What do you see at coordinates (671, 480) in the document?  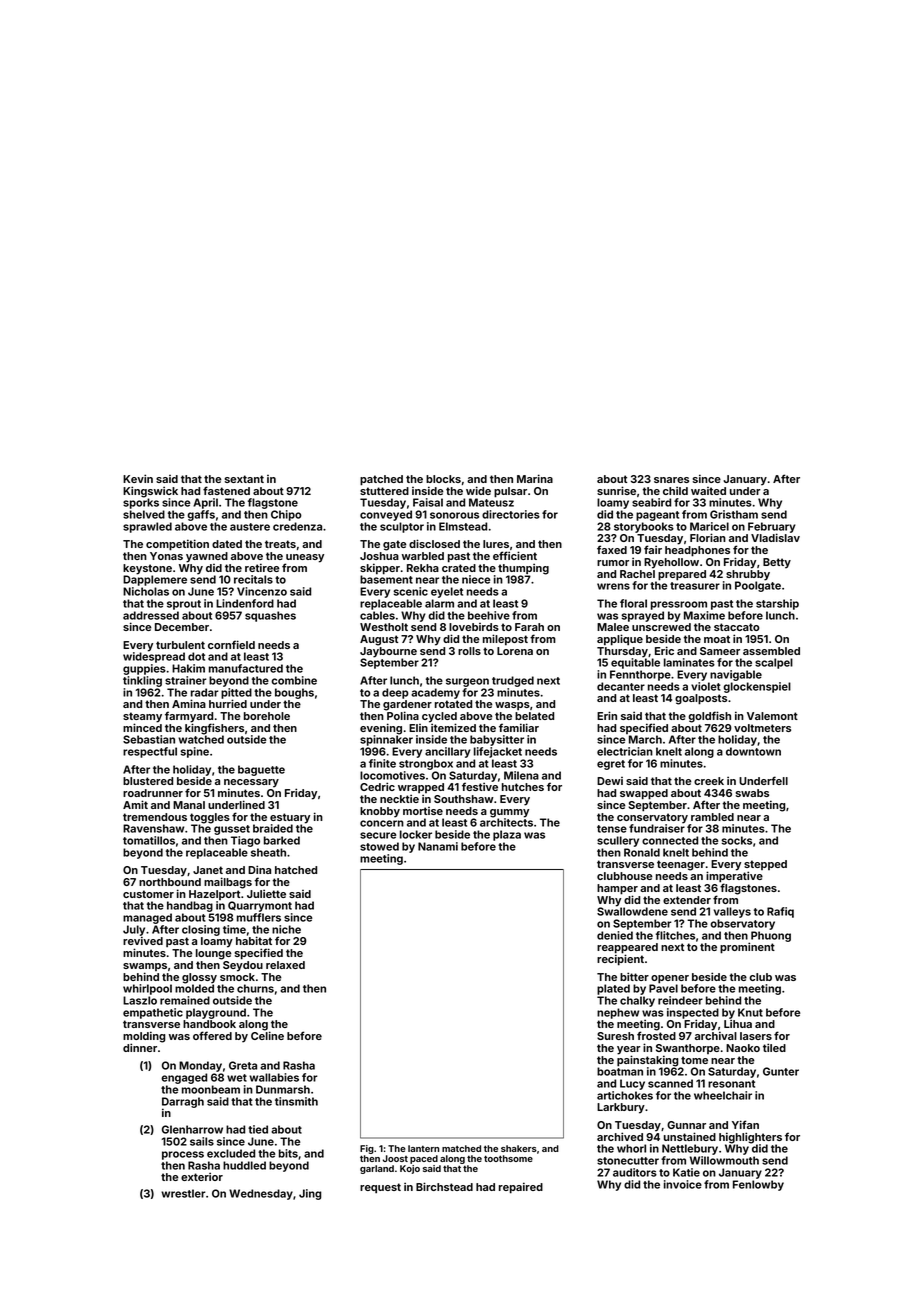 I see `snares` at bounding box center [671, 480].
